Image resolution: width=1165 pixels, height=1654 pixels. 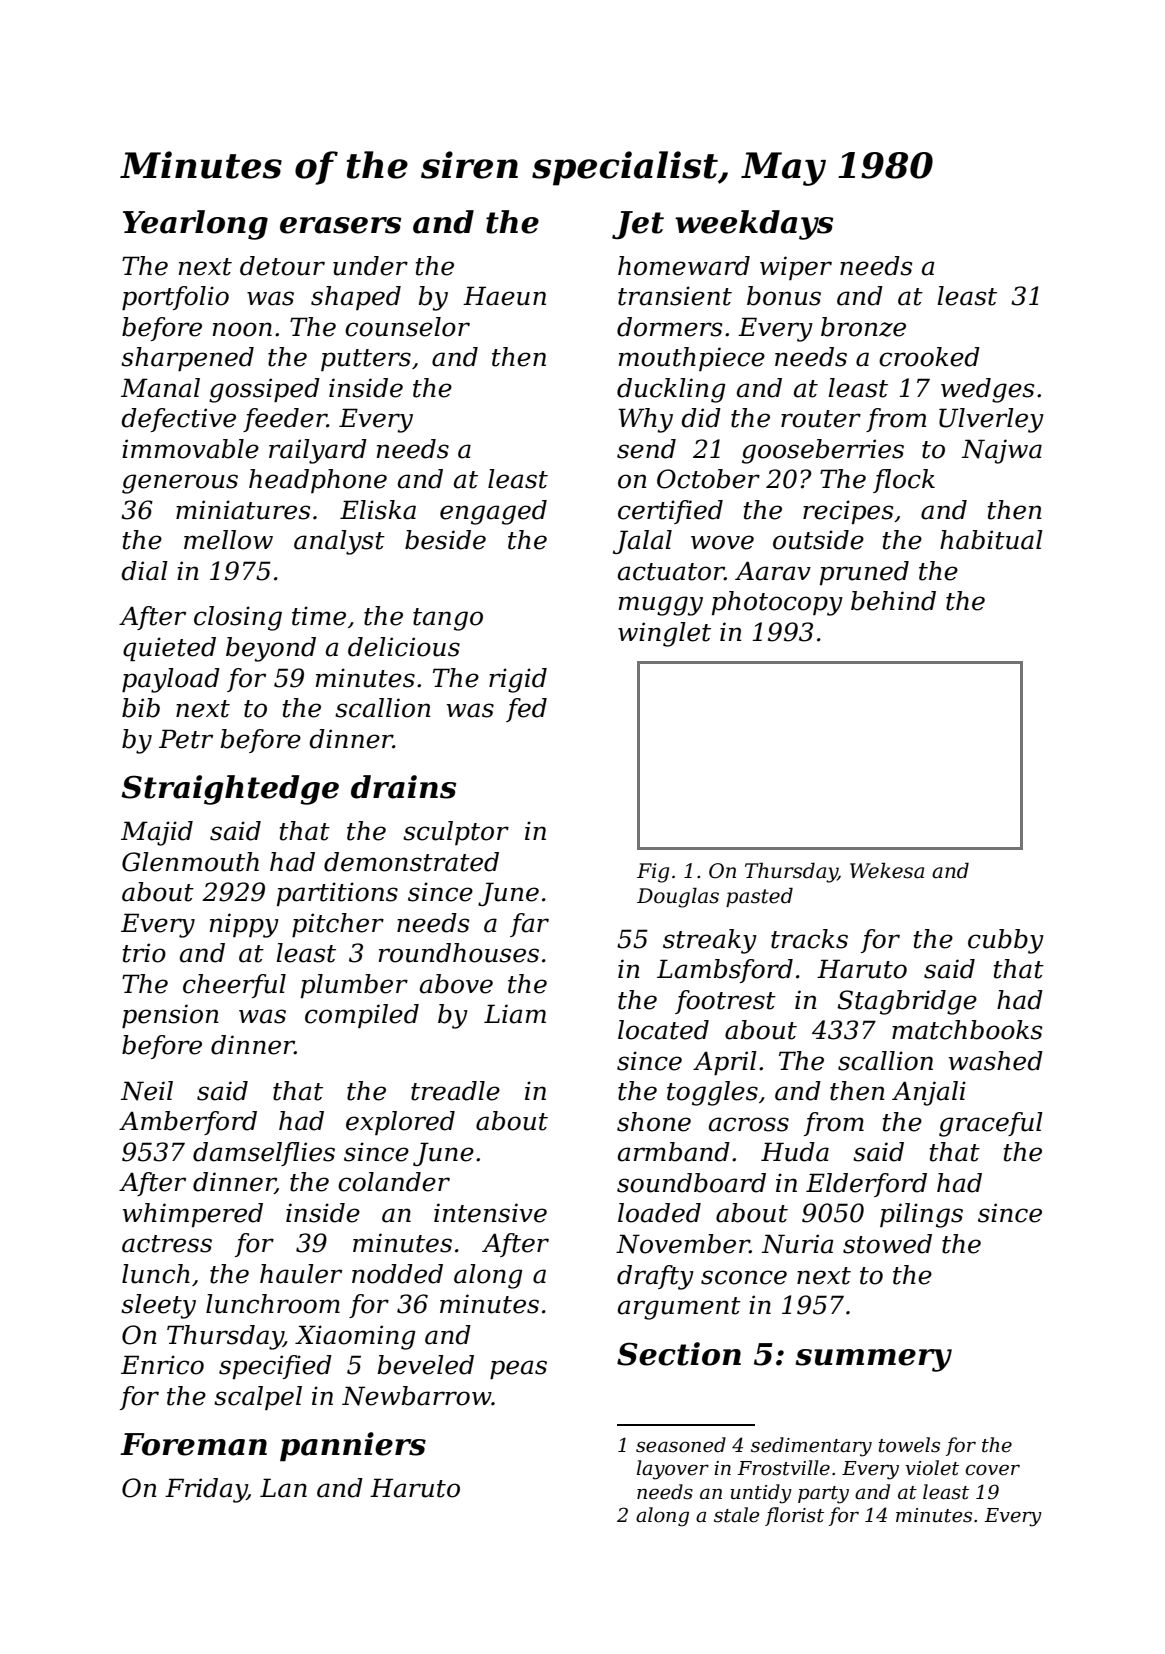 I want to click on Yearlong, so click(x=195, y=225).
